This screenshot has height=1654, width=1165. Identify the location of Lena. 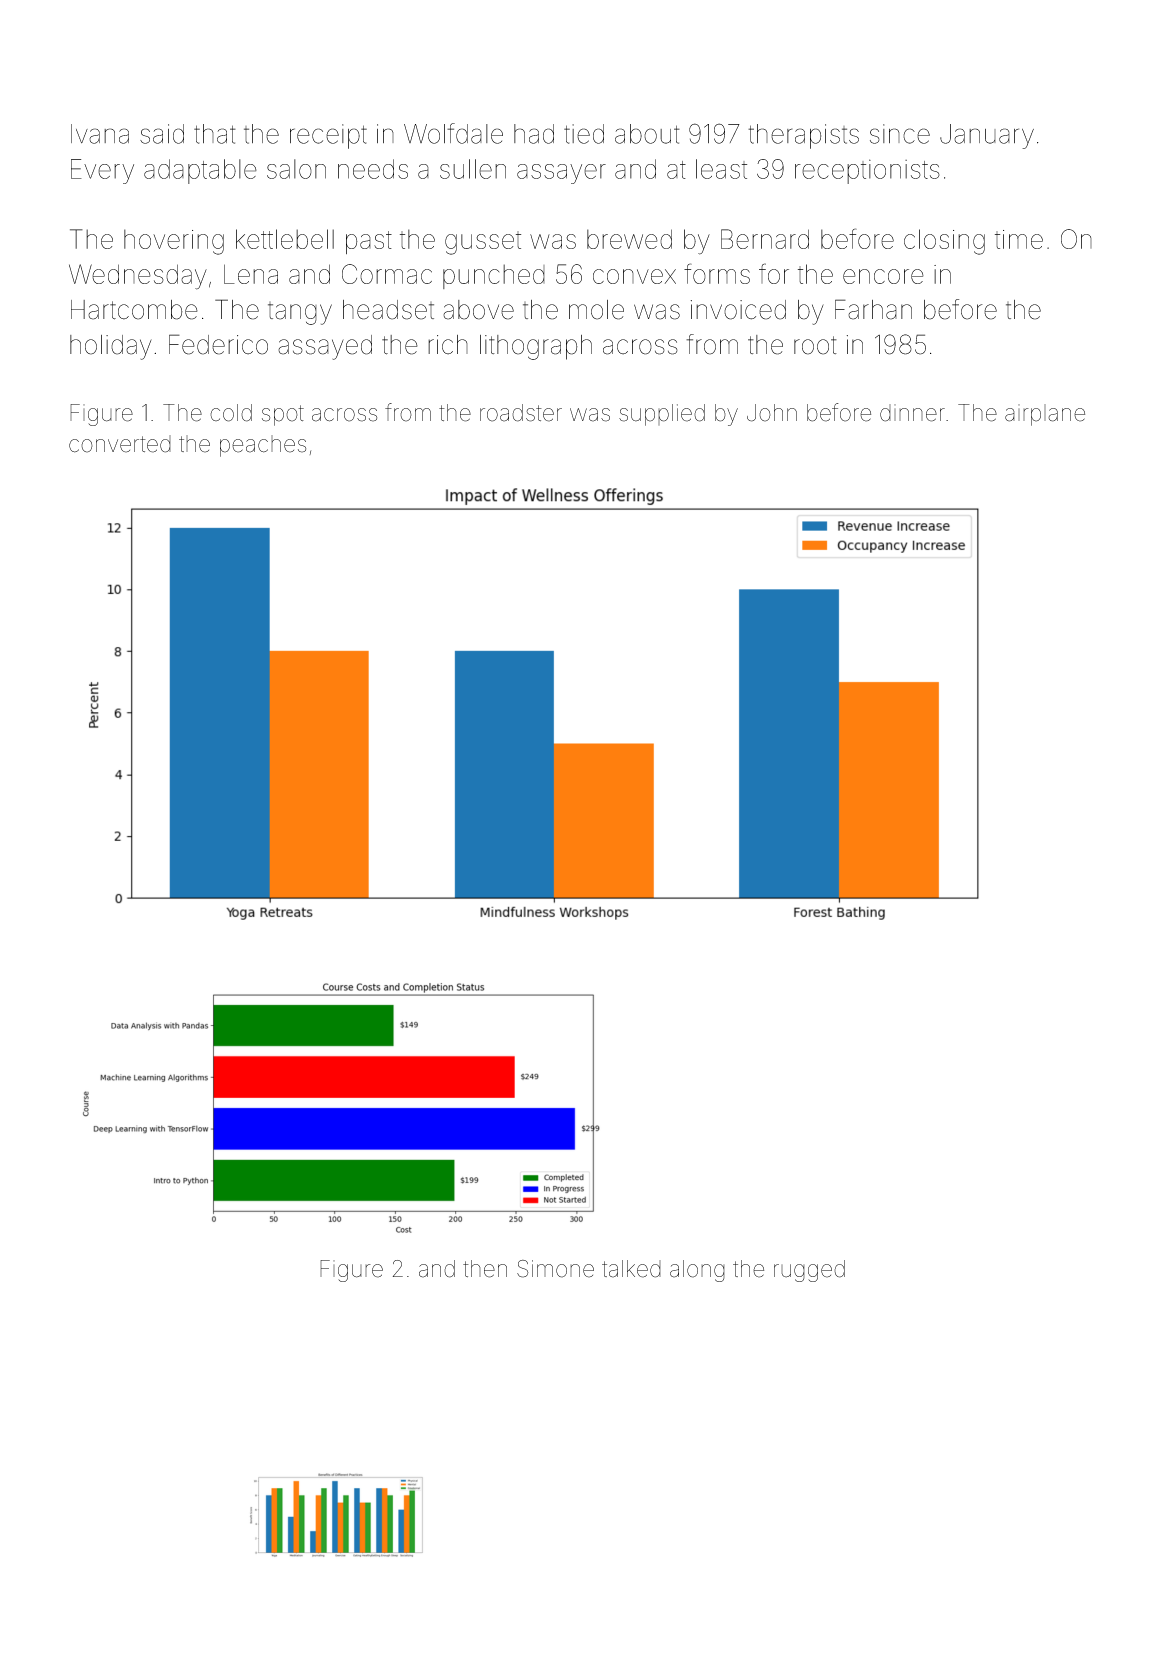
(251, 274).
